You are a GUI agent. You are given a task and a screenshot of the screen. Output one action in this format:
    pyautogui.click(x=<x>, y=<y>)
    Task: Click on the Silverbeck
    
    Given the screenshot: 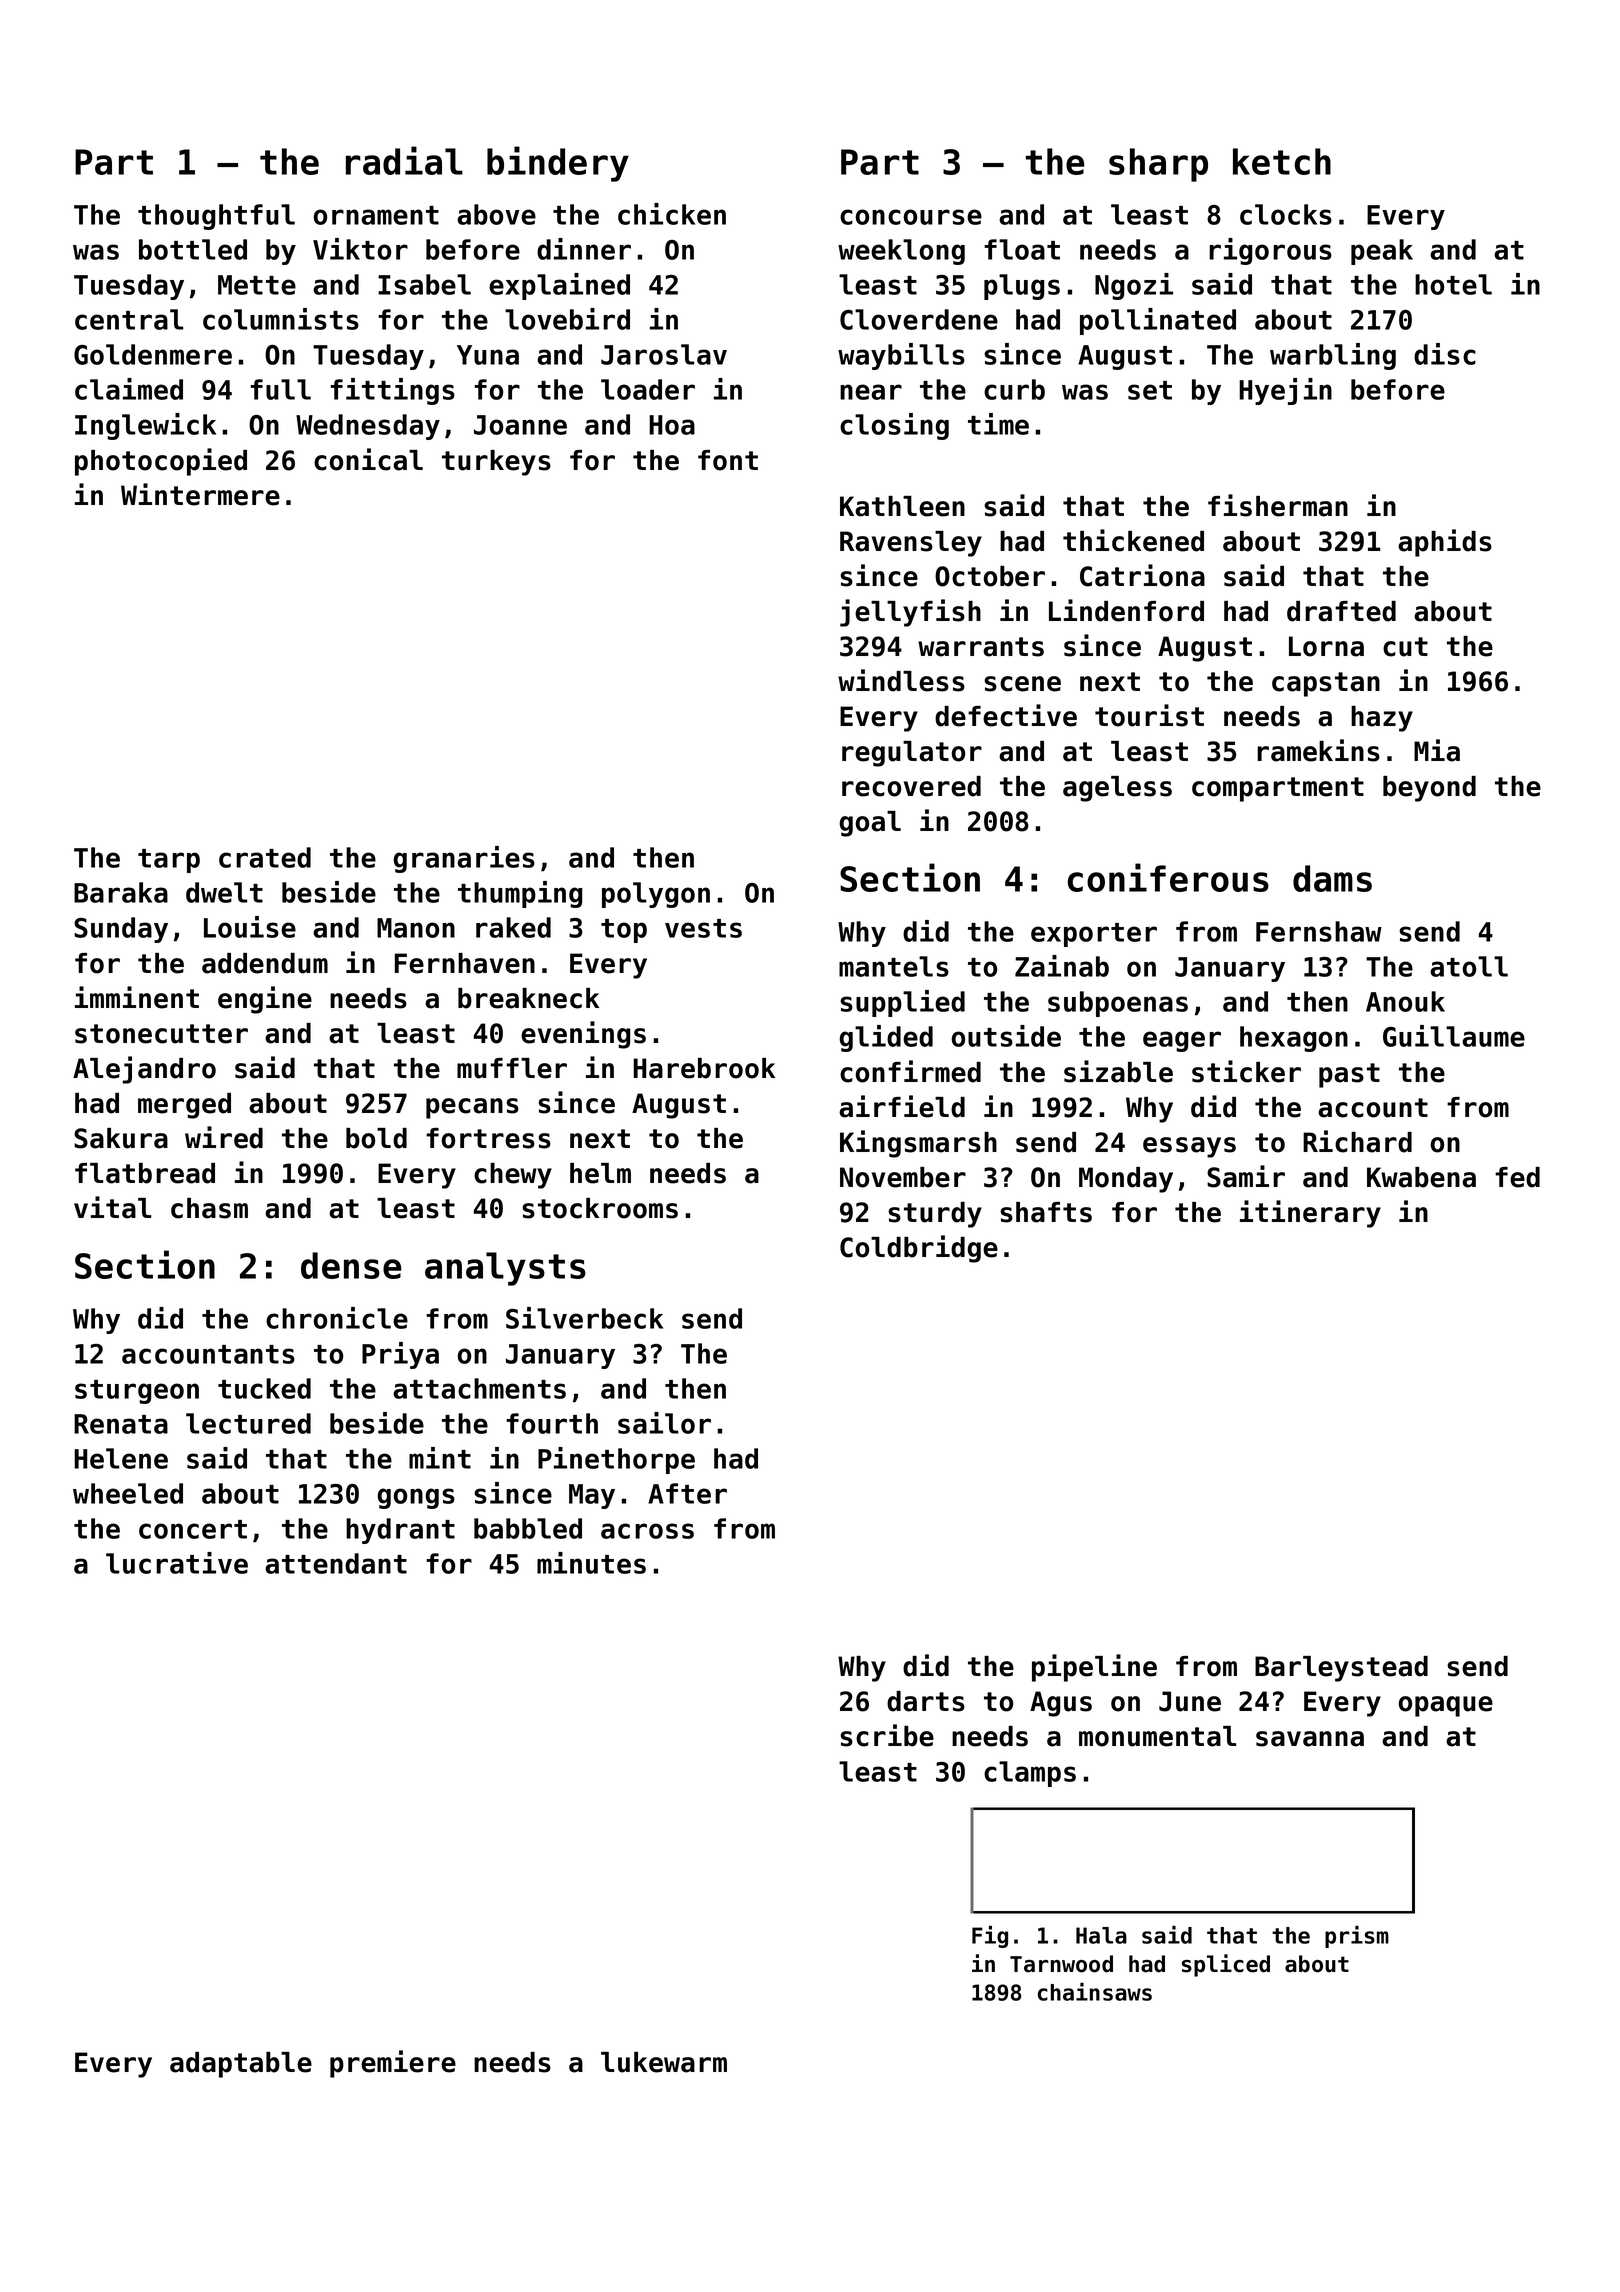 What is the action you would take?
    pyautogui.click(x=584, y=1318)
